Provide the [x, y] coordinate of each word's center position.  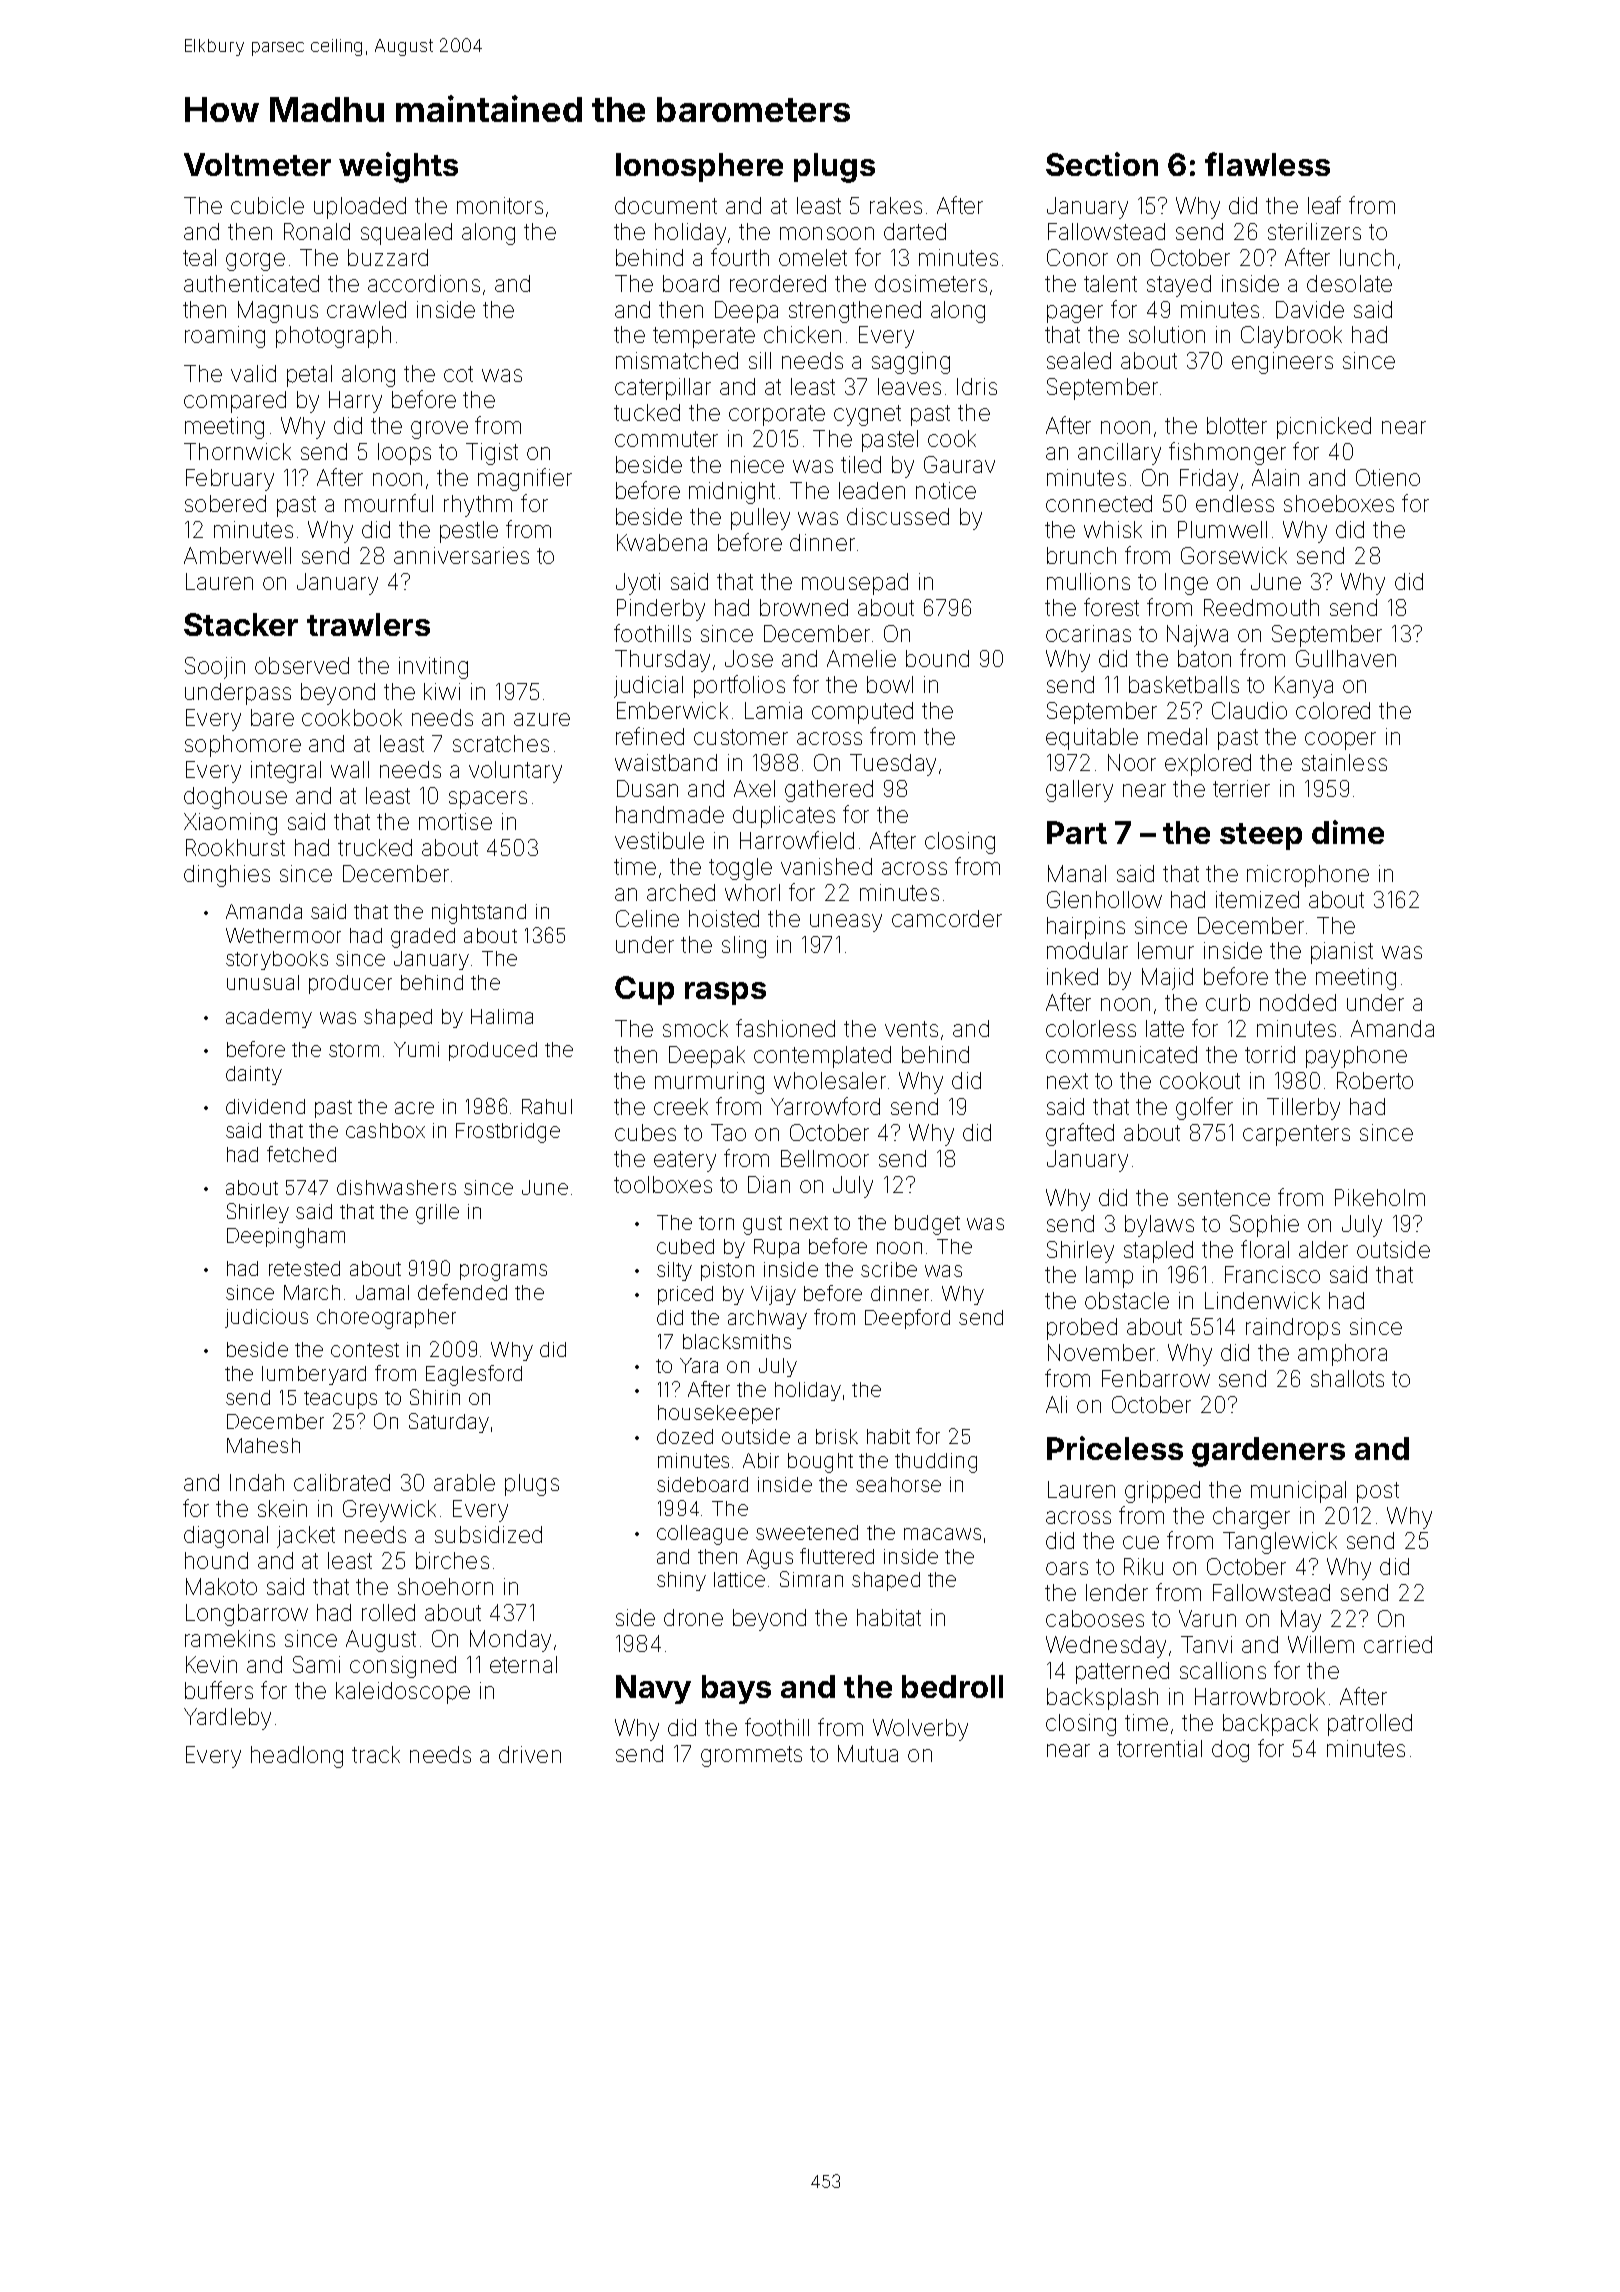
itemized [1257, 899]
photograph [333, 337]
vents [911, 1029]
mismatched [677, 360]
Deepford [907, 1319]
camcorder [947, 918]
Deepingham [286, 1238]
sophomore [243, 746]
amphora [1342, 1355]
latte [1165, 1028]
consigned [403, 1667]
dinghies [227, 876]
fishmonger [1227, 453]
